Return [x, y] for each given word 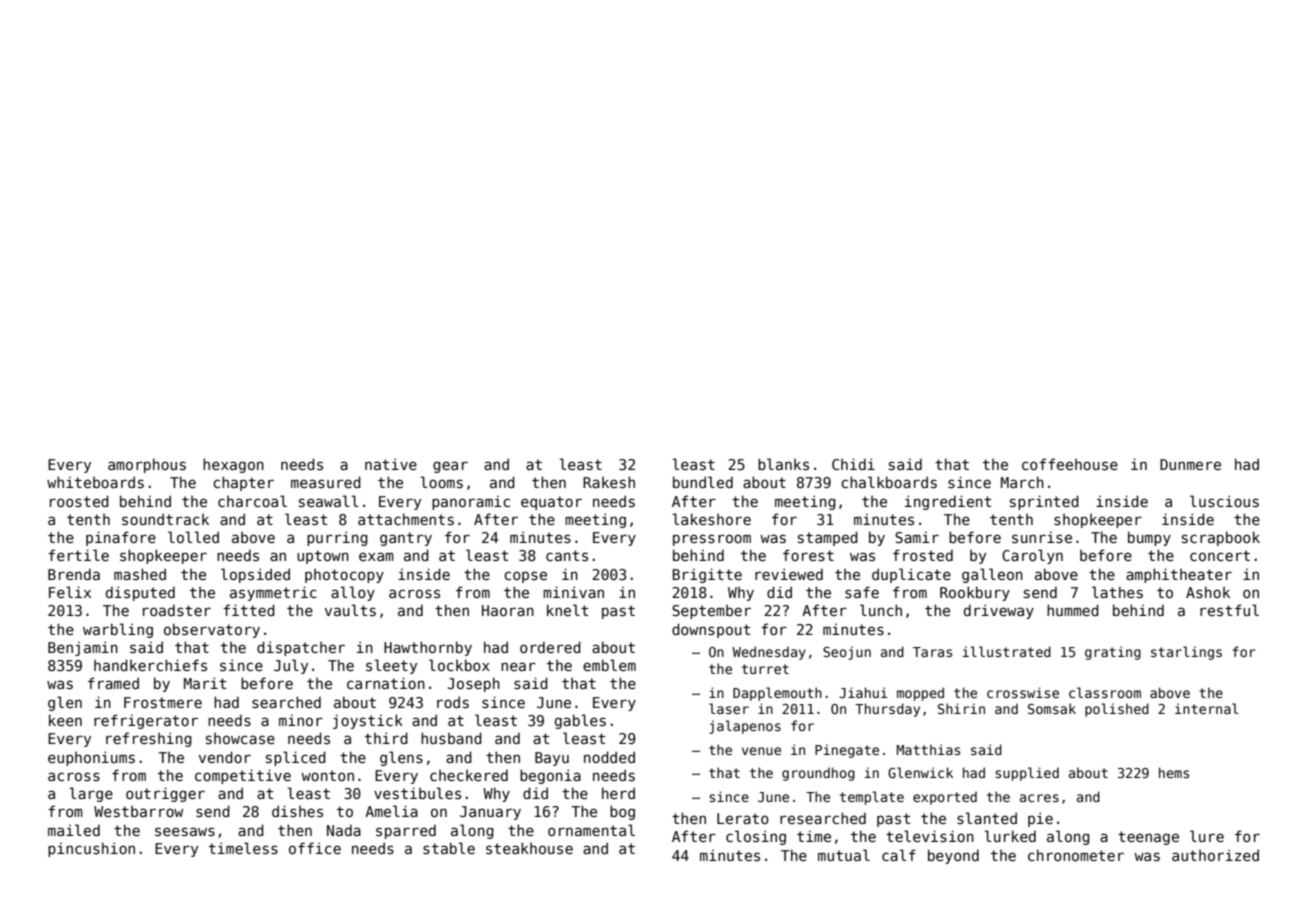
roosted [79, 501]
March [1022, 482]
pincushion [91, 849]
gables [580, 721]
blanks [783, 464]
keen [65, 720]
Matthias [928, 749]
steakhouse [529, 848]
